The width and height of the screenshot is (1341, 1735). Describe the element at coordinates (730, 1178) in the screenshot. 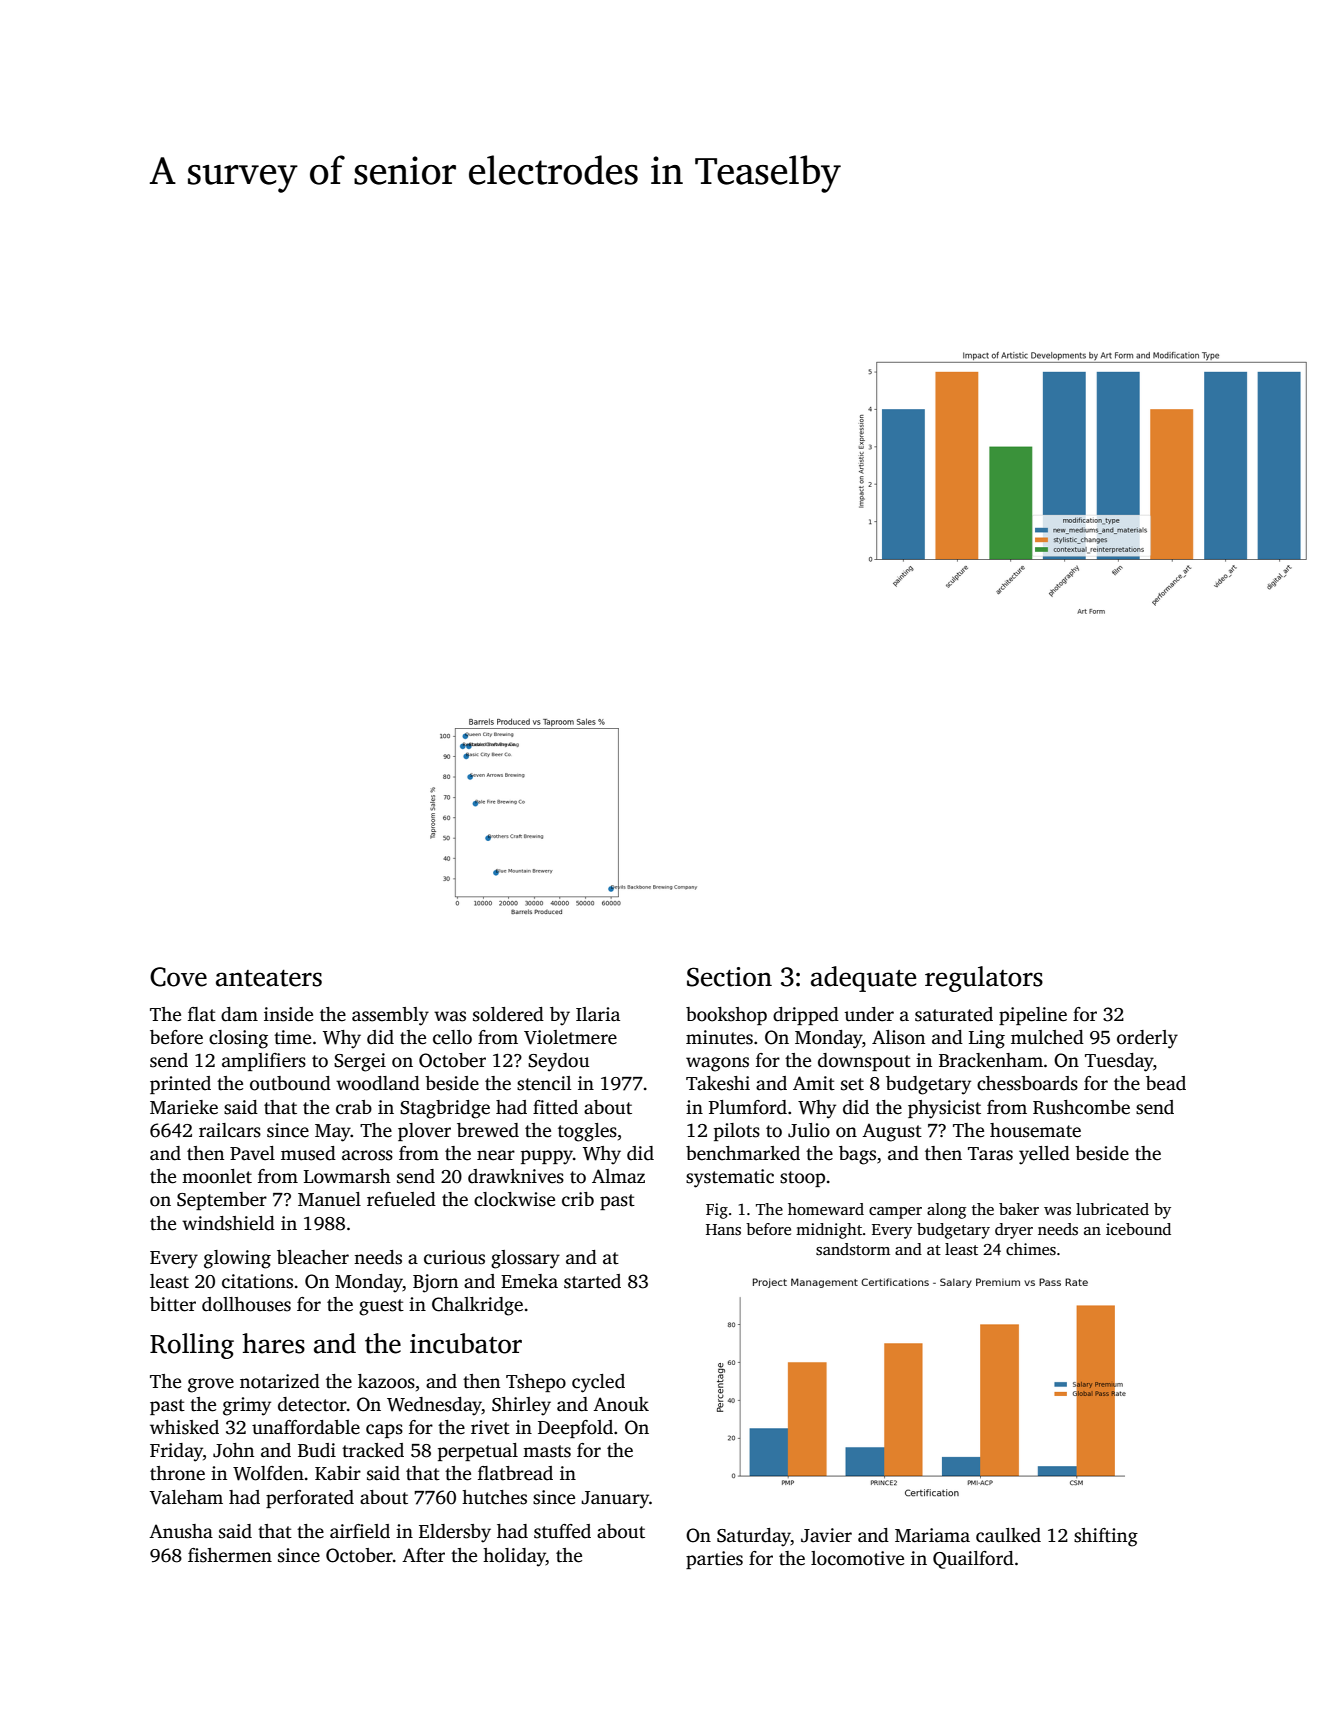

I see `systematic` at that location.
